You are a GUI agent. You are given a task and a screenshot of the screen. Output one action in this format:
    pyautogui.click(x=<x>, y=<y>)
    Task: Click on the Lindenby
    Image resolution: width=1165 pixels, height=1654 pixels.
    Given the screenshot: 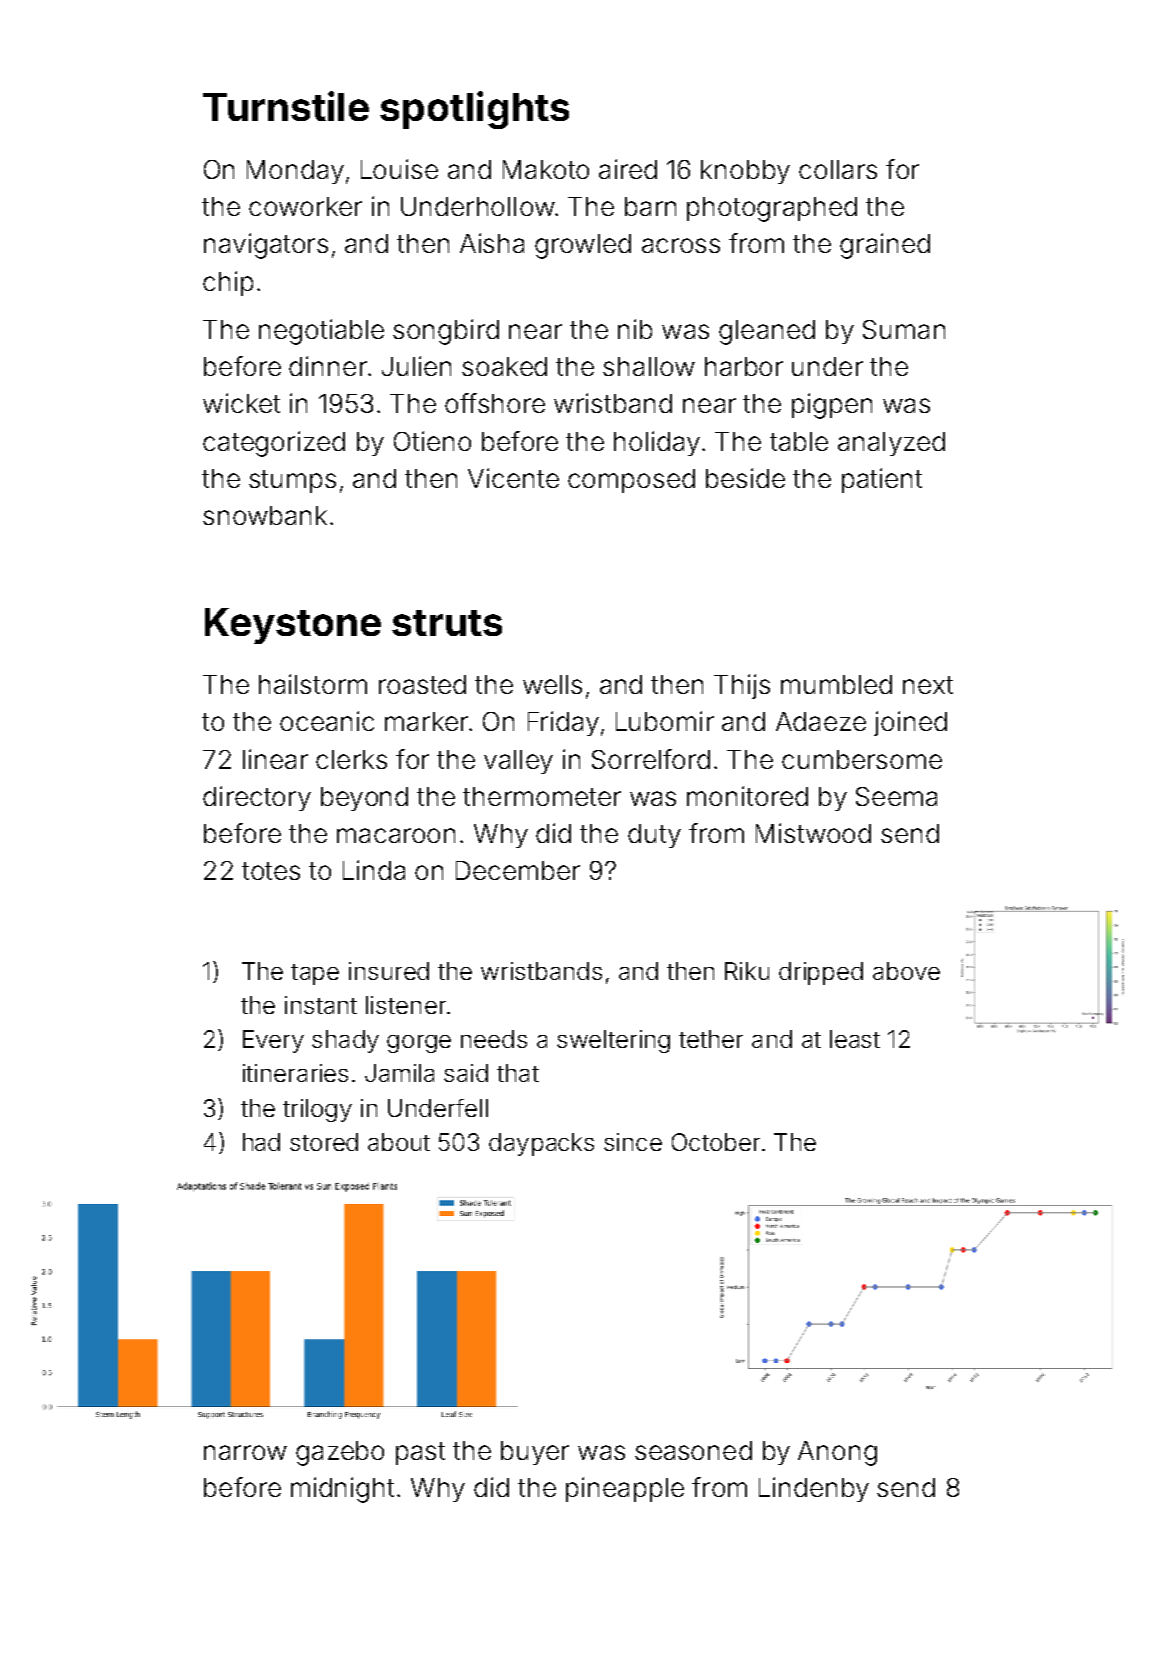 What is the action you would take?
    pyautogui.click(x=814, y=1489)
